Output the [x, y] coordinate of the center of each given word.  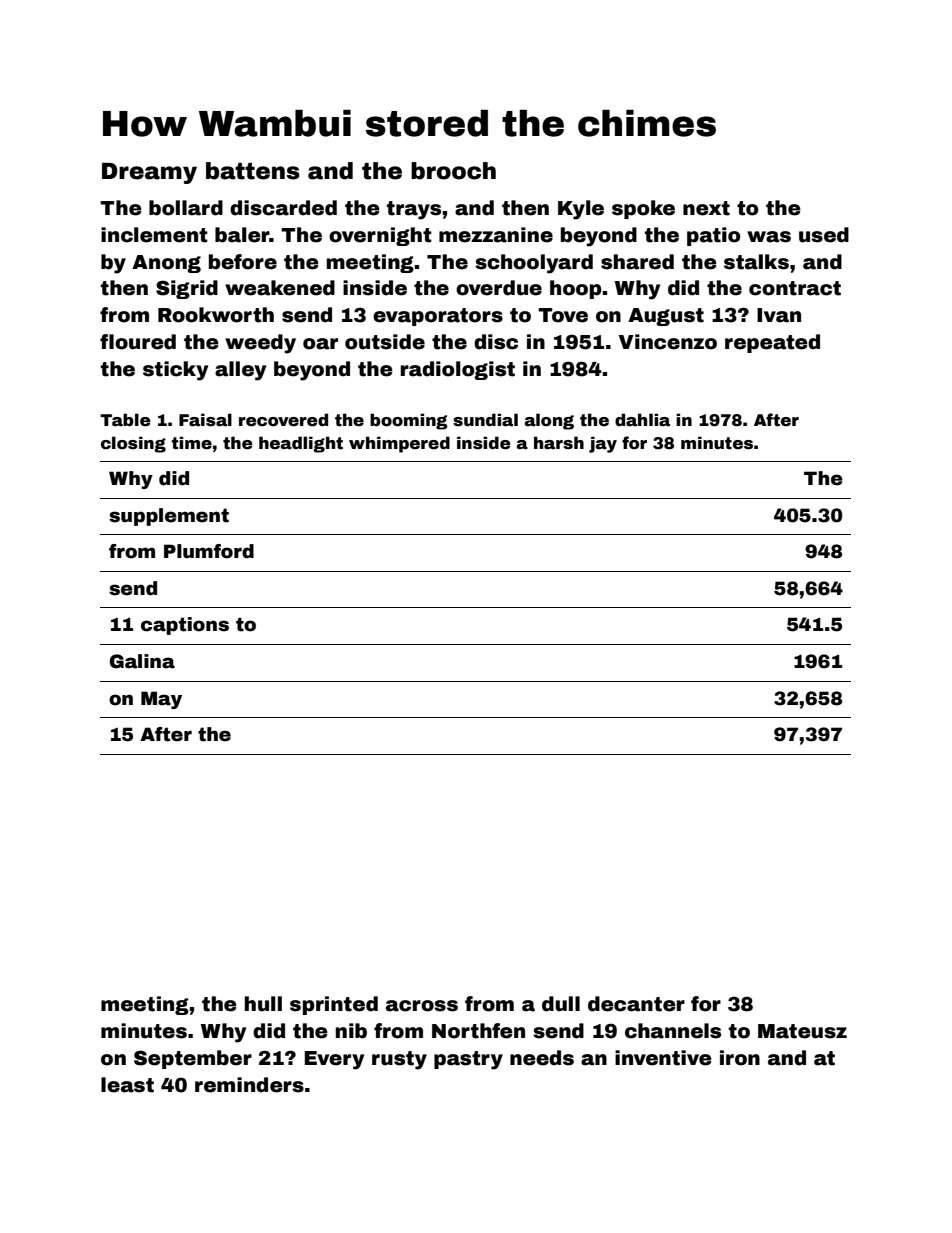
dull [561, 1004]
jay [603, 444]
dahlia [642, 420]
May [161, 700]
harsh [559, 443]
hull [263, 1004]
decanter [636, 1004]
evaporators [438, 317]
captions [185, 626]
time [191, 443]
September [193, 1059]
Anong [166, 264]
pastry [468, 1060]
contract [795, 288]
